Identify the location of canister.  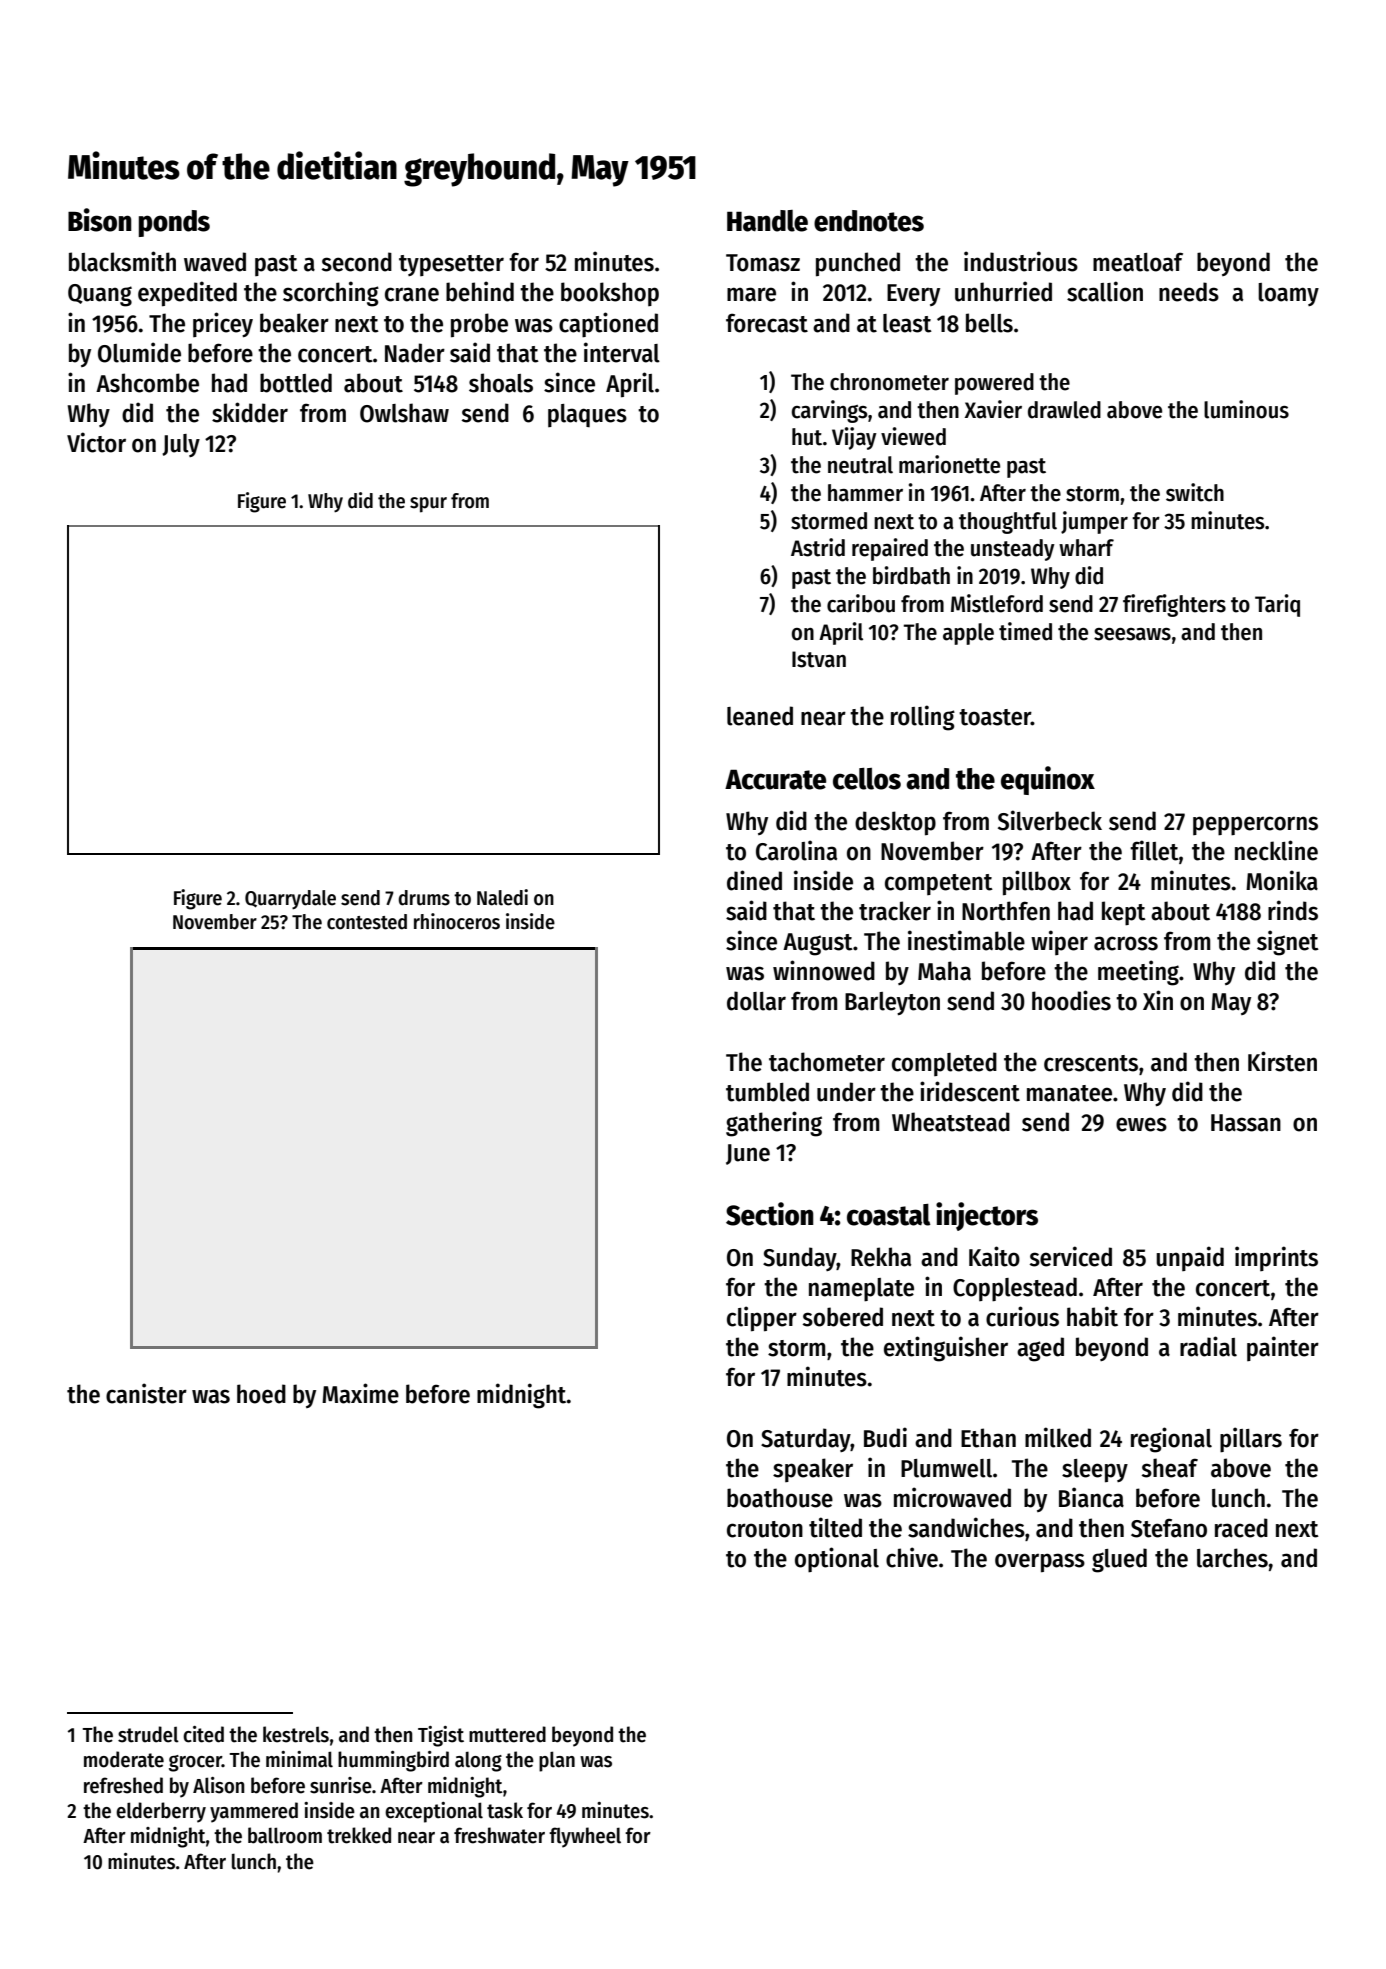
(146, 1393).
